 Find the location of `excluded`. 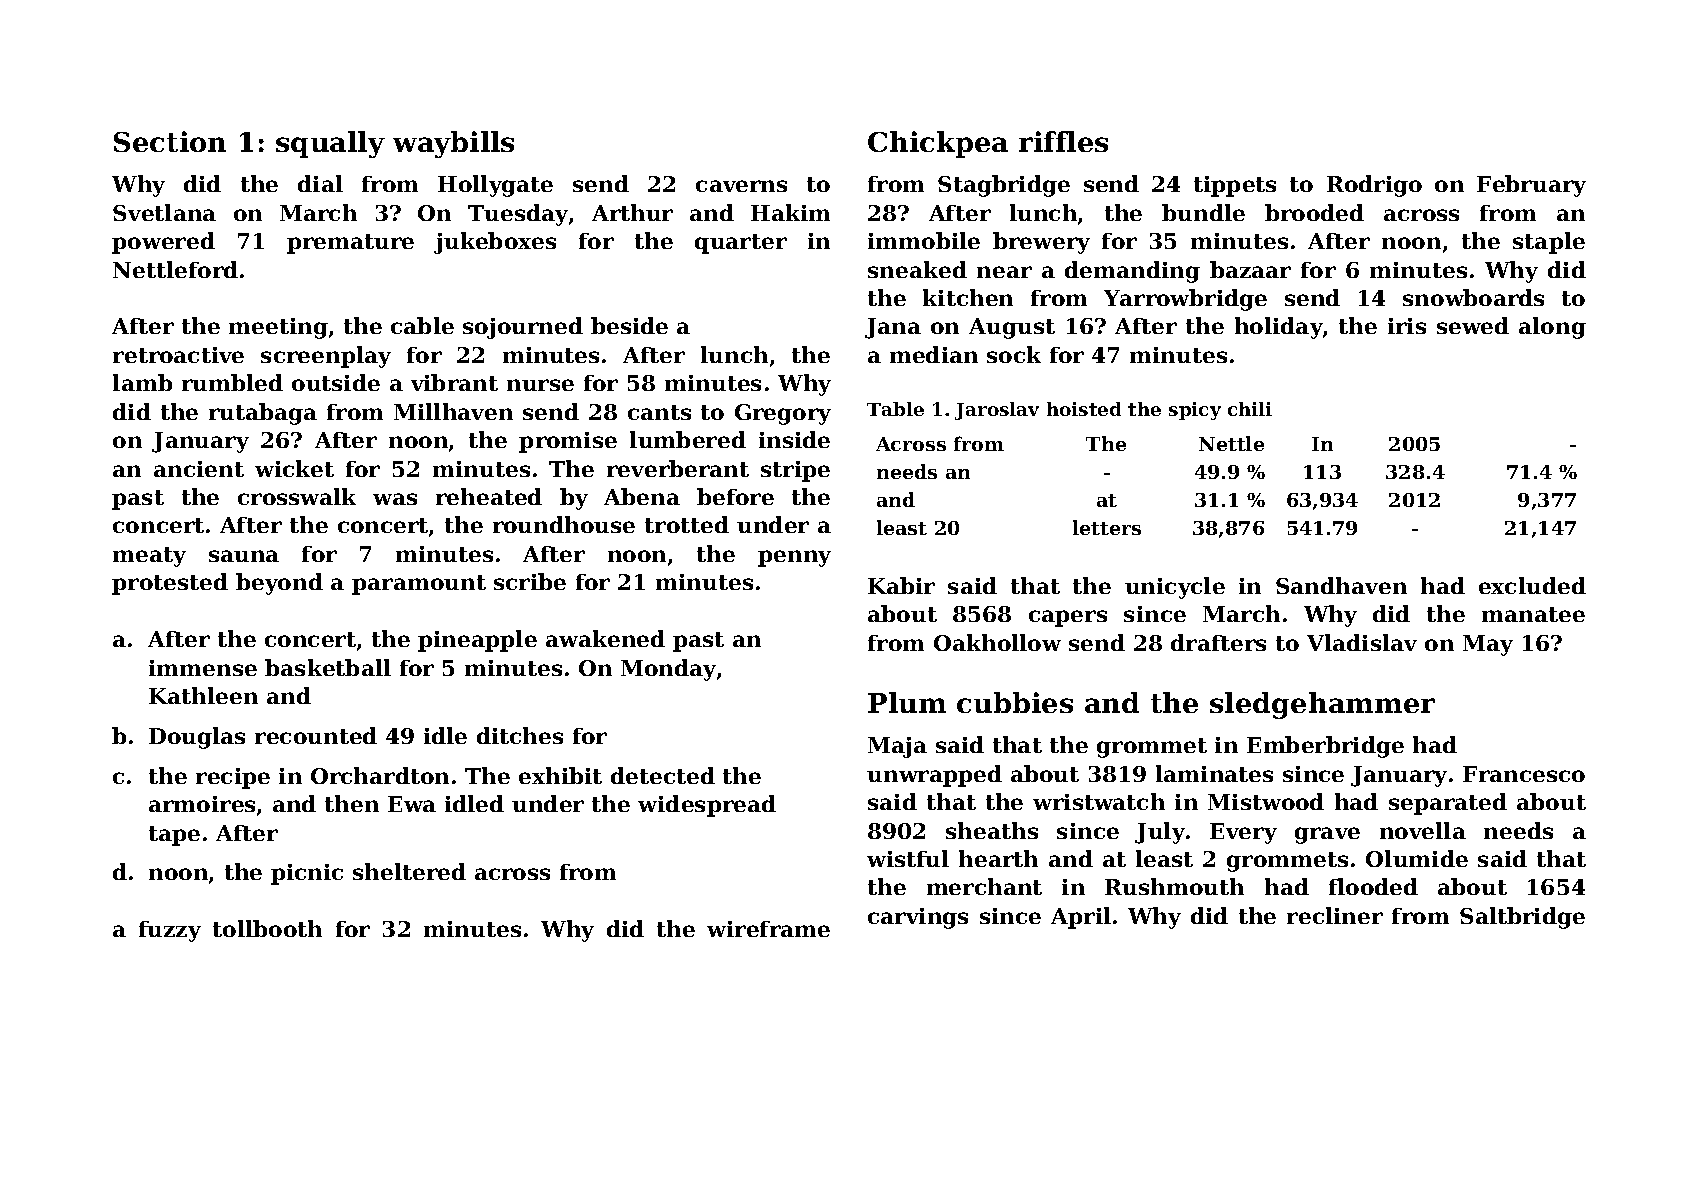

excluded is located at coordinates (1532, 585).
